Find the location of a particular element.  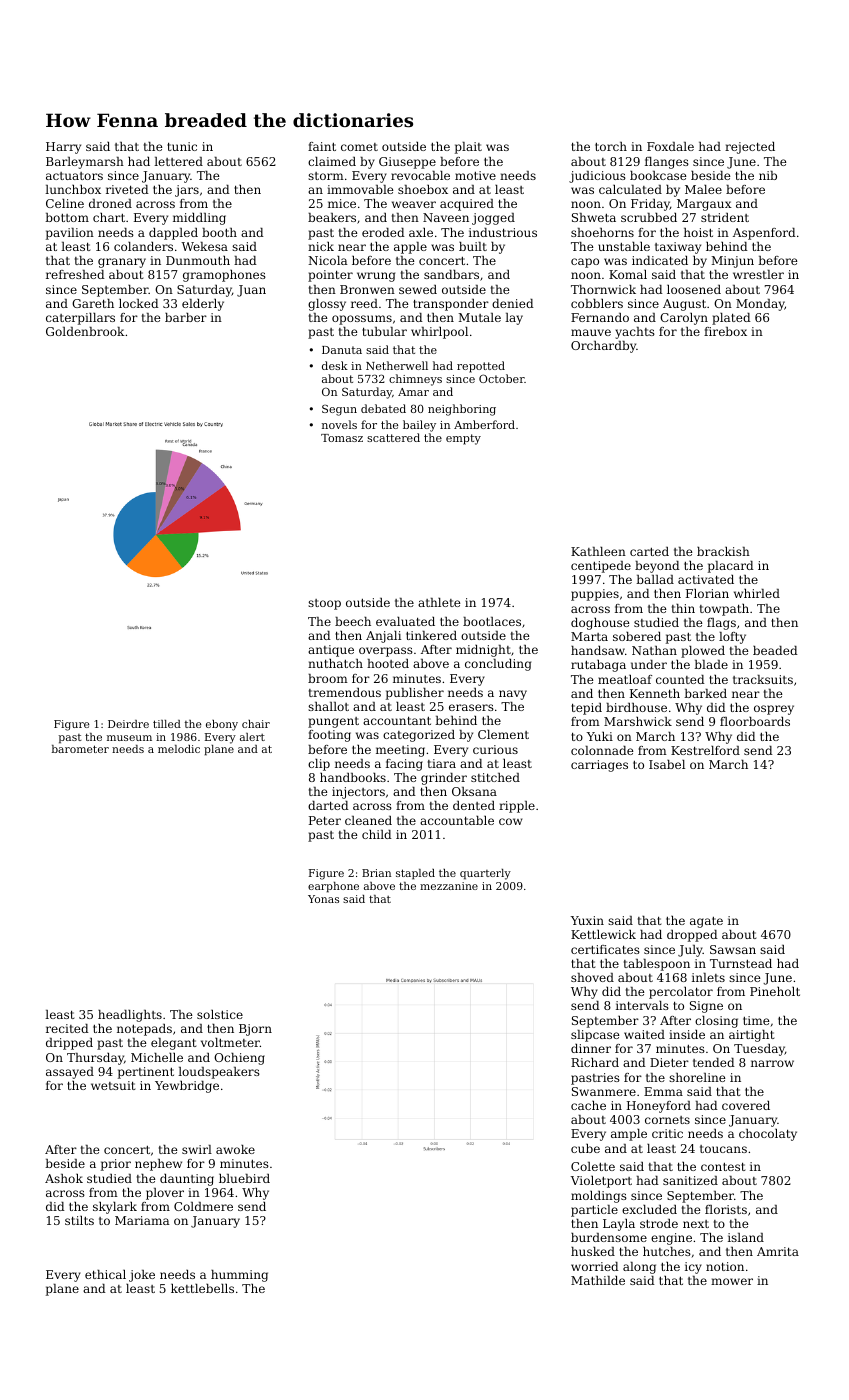

carriages is located at coordinates (599, 766).
